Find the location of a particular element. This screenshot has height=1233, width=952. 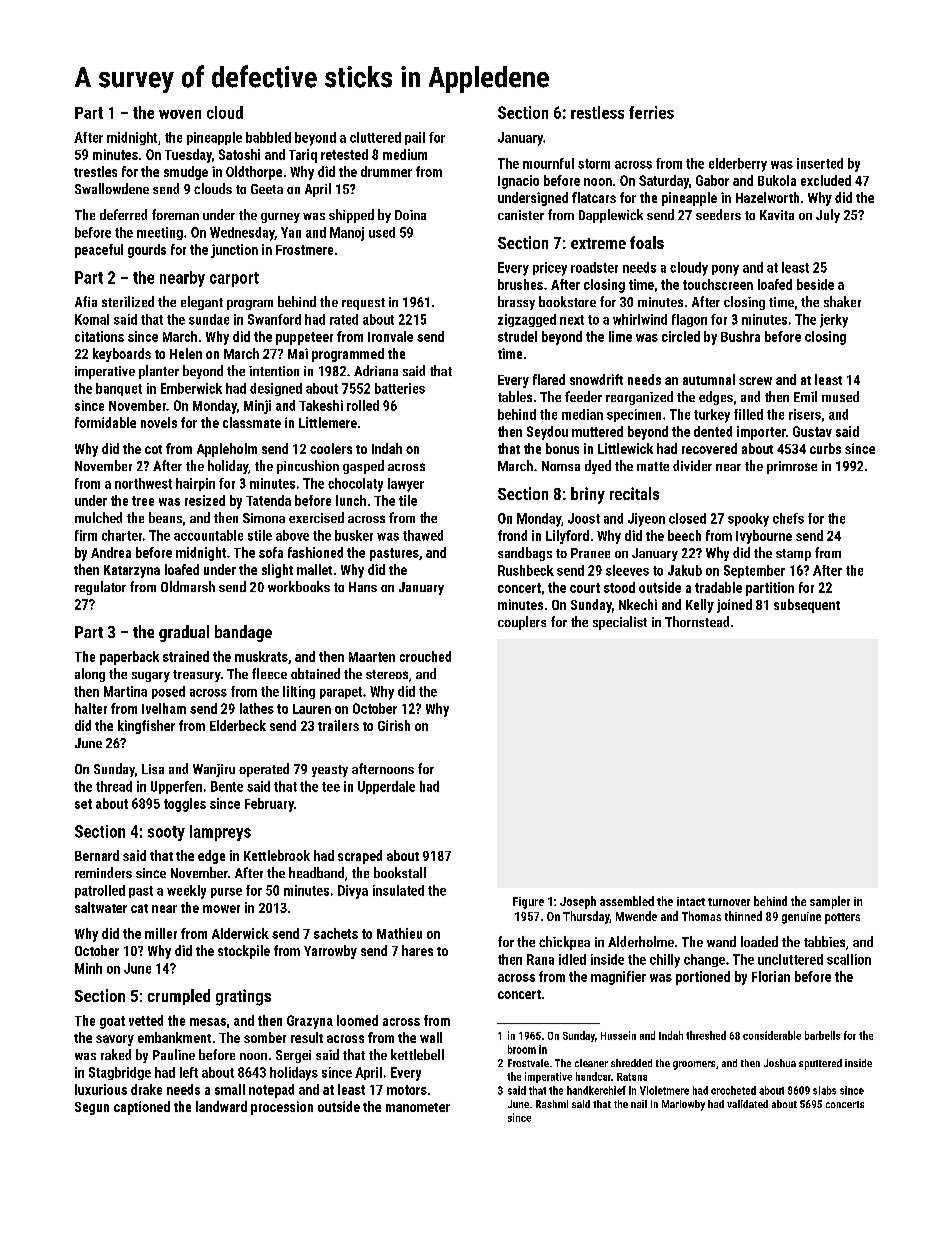

fleece is located at coordinates (269, 673).
